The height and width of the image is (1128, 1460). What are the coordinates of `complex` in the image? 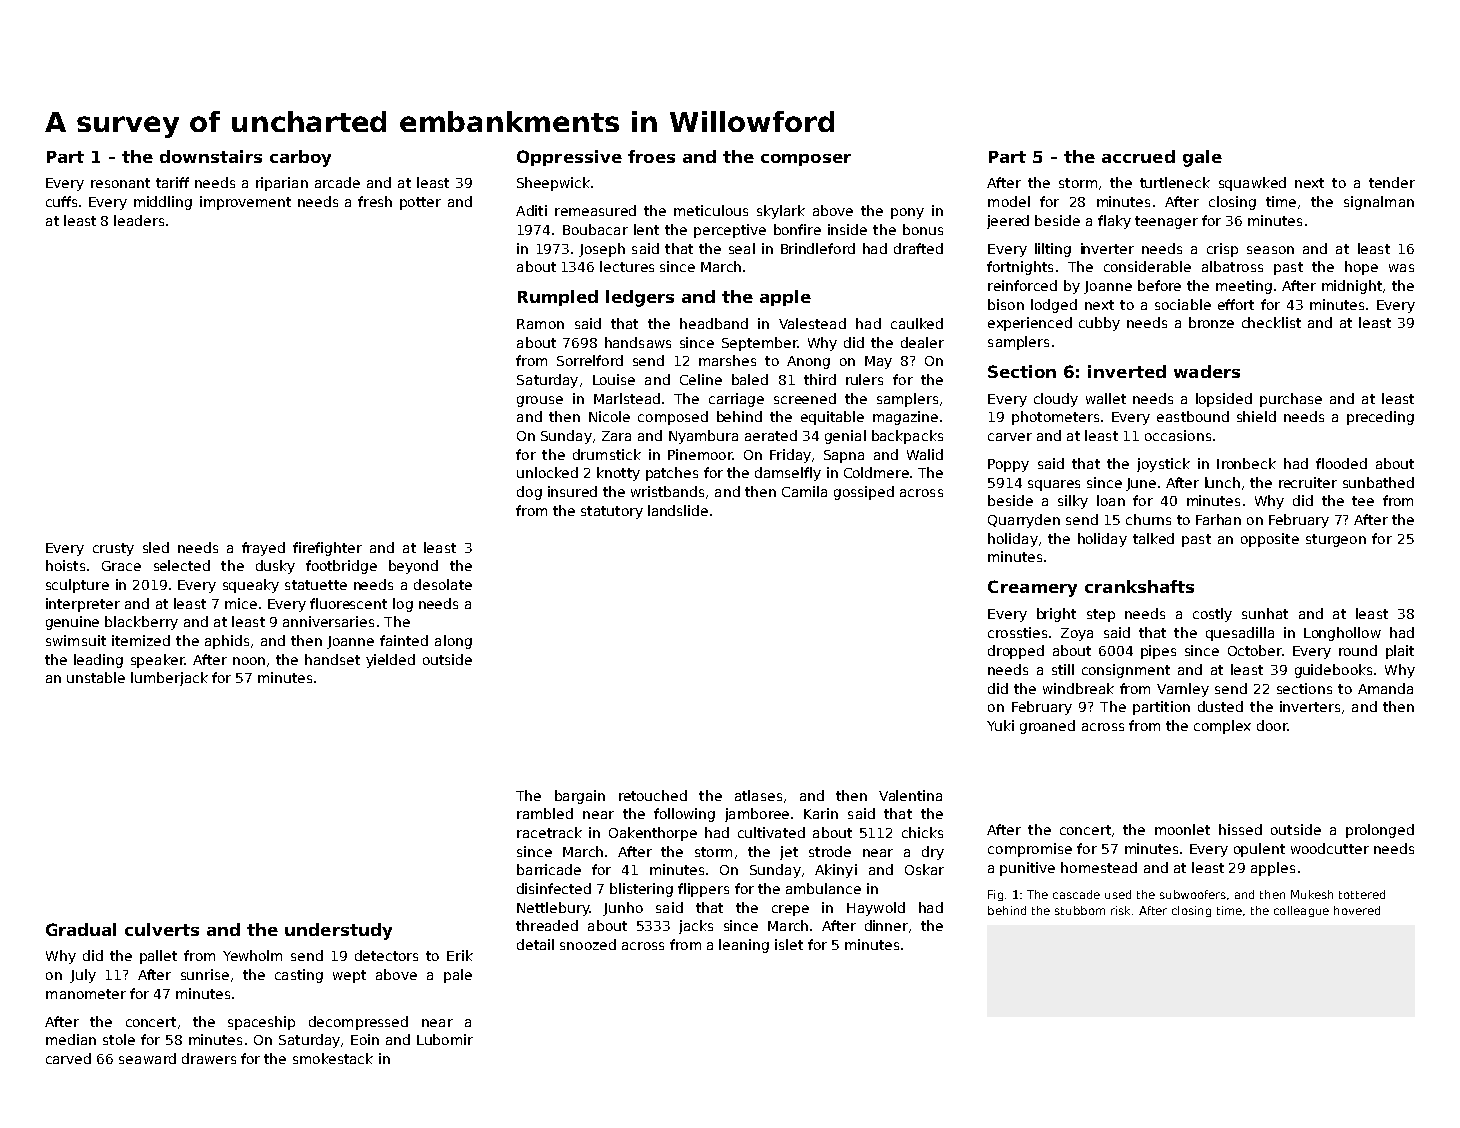 It's located at (1222, 727).
